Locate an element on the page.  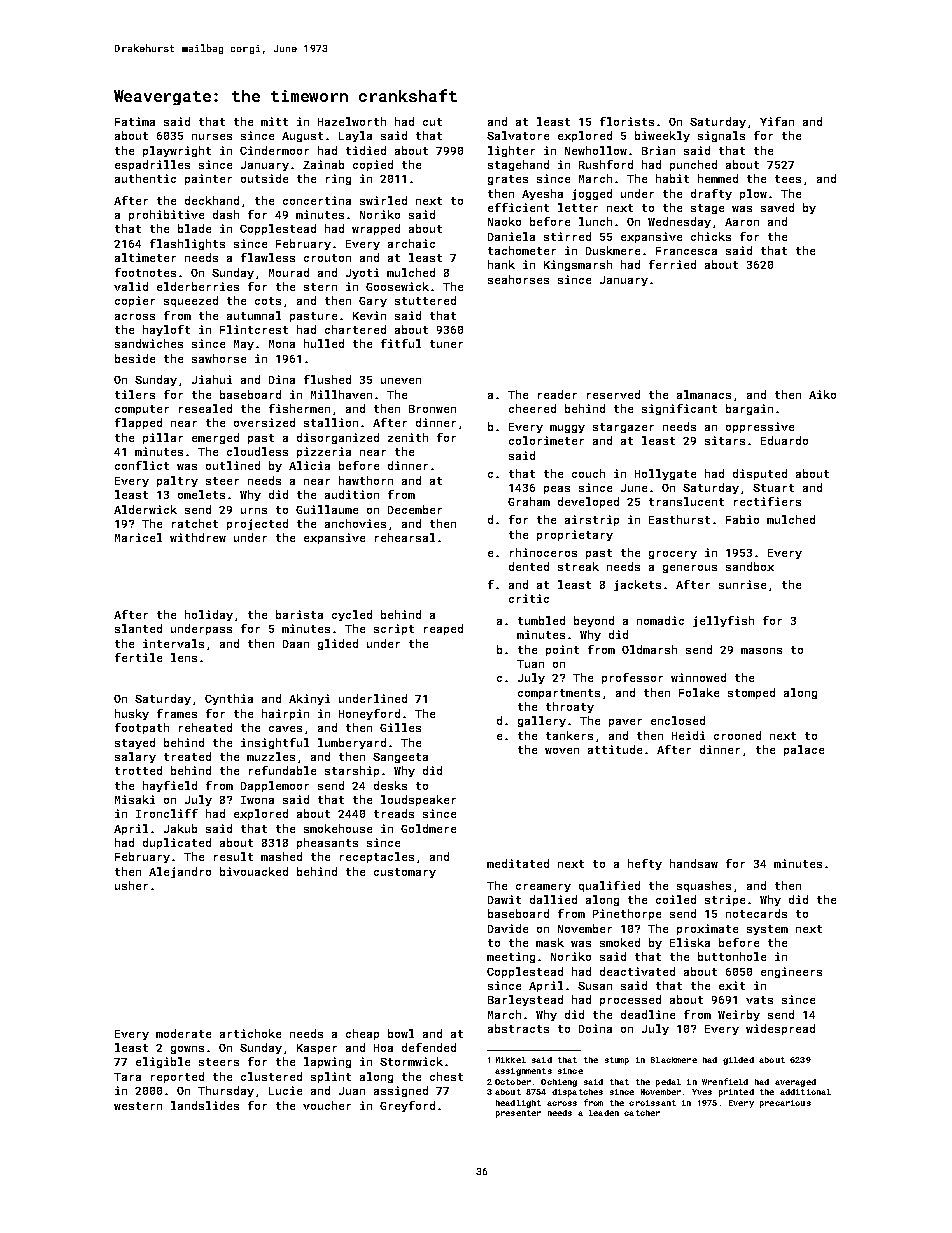
Naoko is located at coordinates (504, 221).
